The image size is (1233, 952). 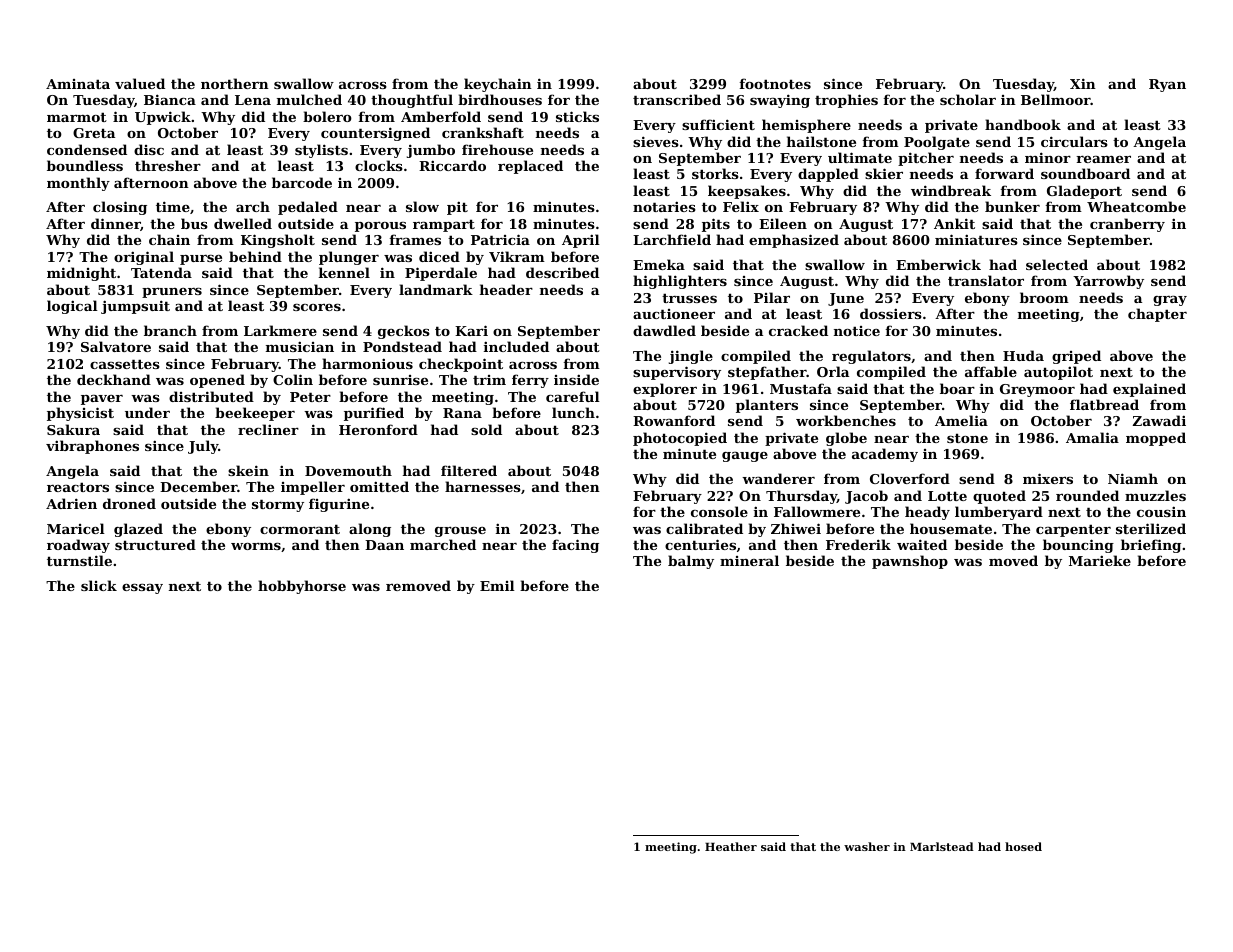 What do you see at coordinates (149, 149) in the image?
I see `disc` at bounding box center [149, 149].
